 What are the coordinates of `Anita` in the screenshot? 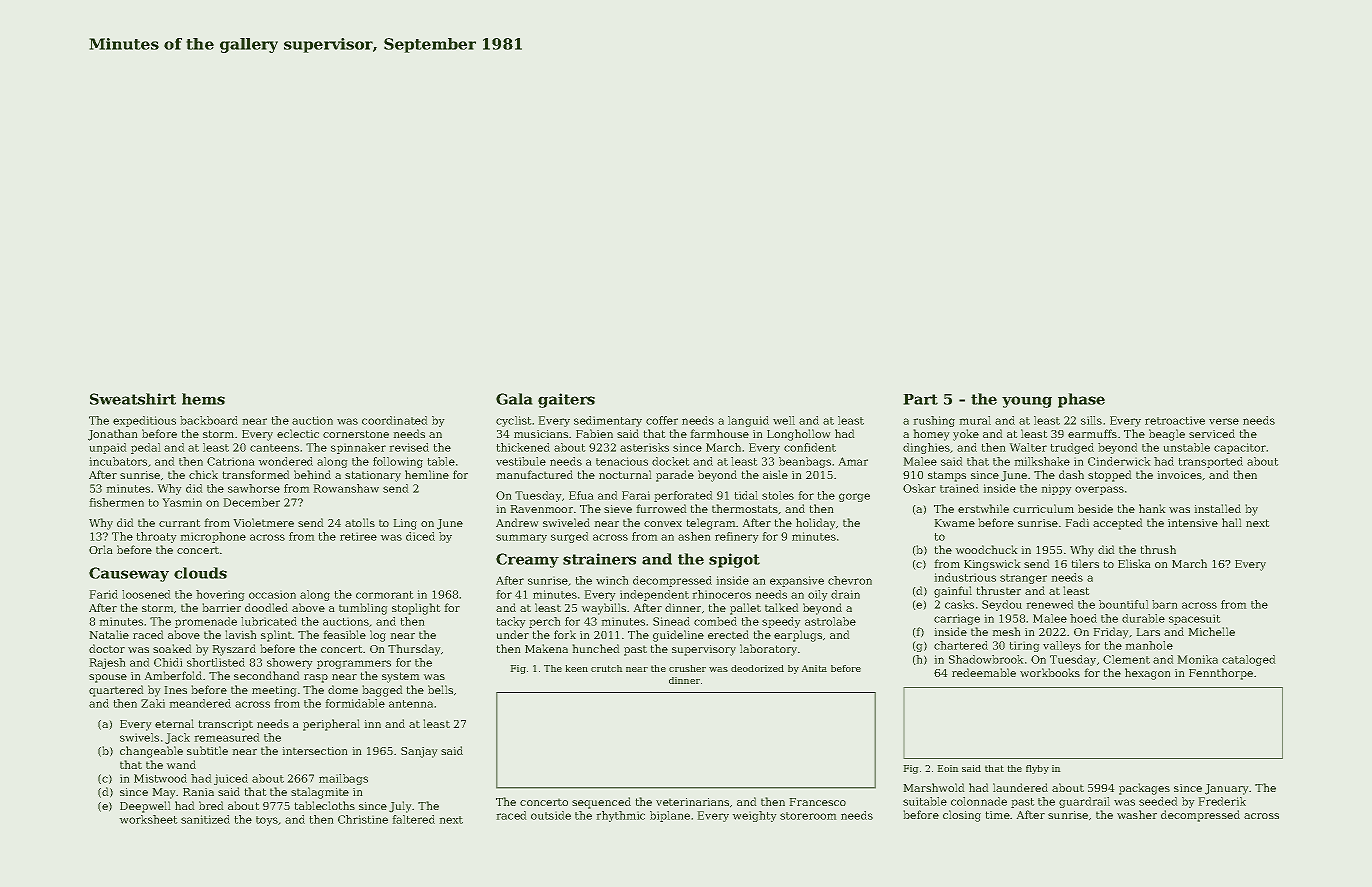 It's located at (814, 668).
